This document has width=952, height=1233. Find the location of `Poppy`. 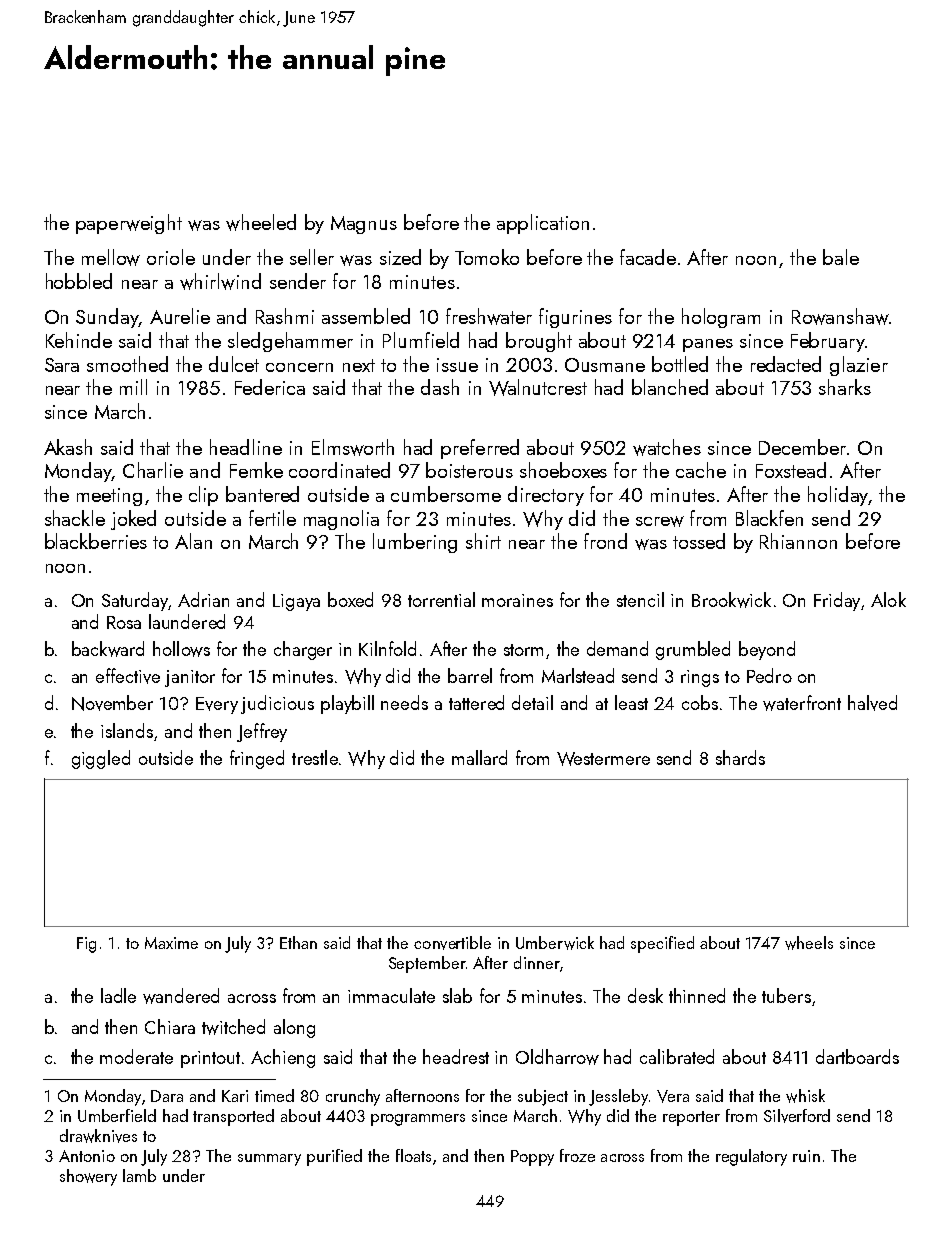

Poppy is located at coordinates (532, 1158).
